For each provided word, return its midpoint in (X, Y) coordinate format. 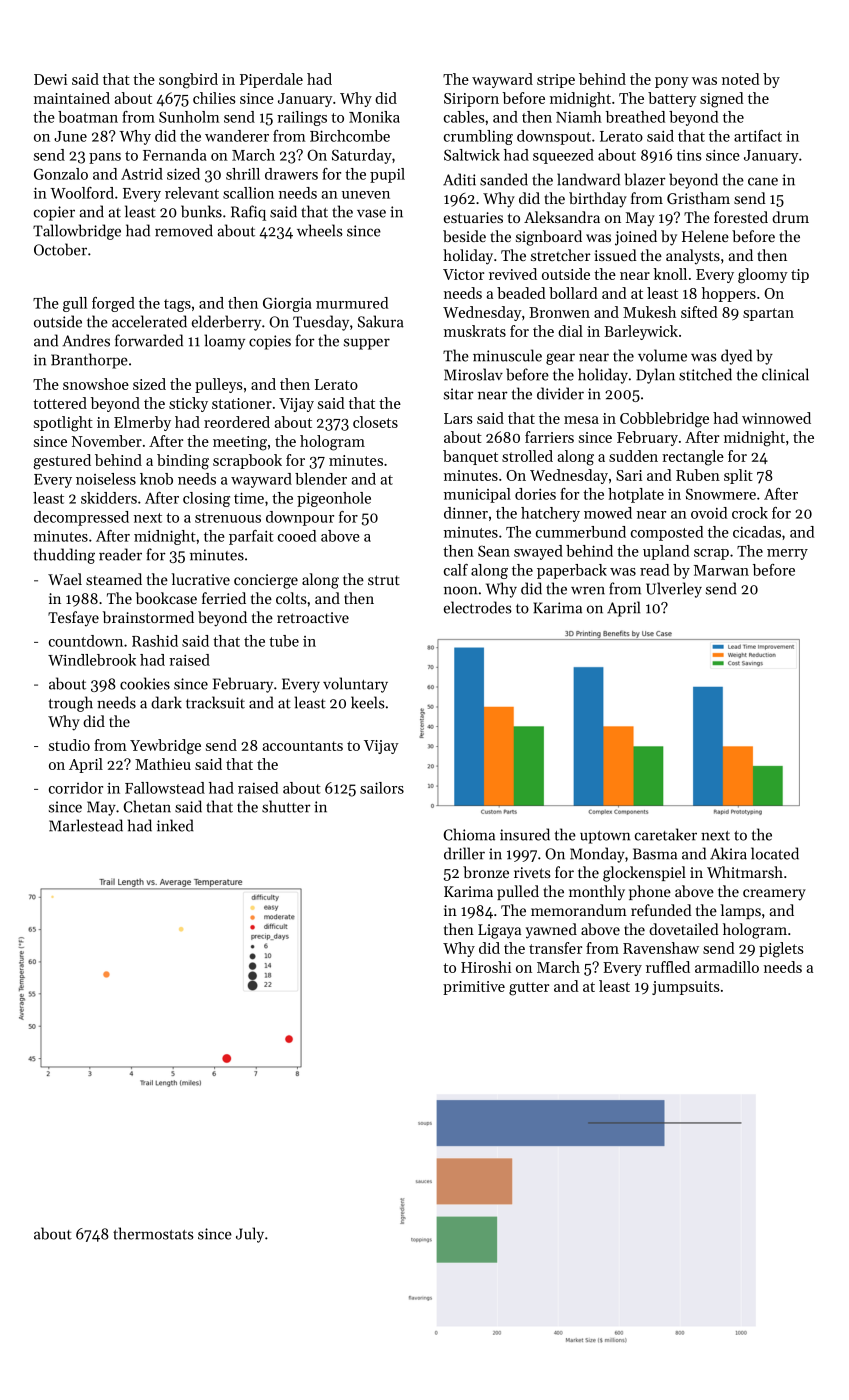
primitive (474, 988)
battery (672, 99)
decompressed (81, 518)
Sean (494, 551)
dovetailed (684, 929)
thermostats (153, 1233)
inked (175, 825)
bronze (486, 872)
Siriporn (471, 100)
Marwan (721, 570)
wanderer (237, 136)
